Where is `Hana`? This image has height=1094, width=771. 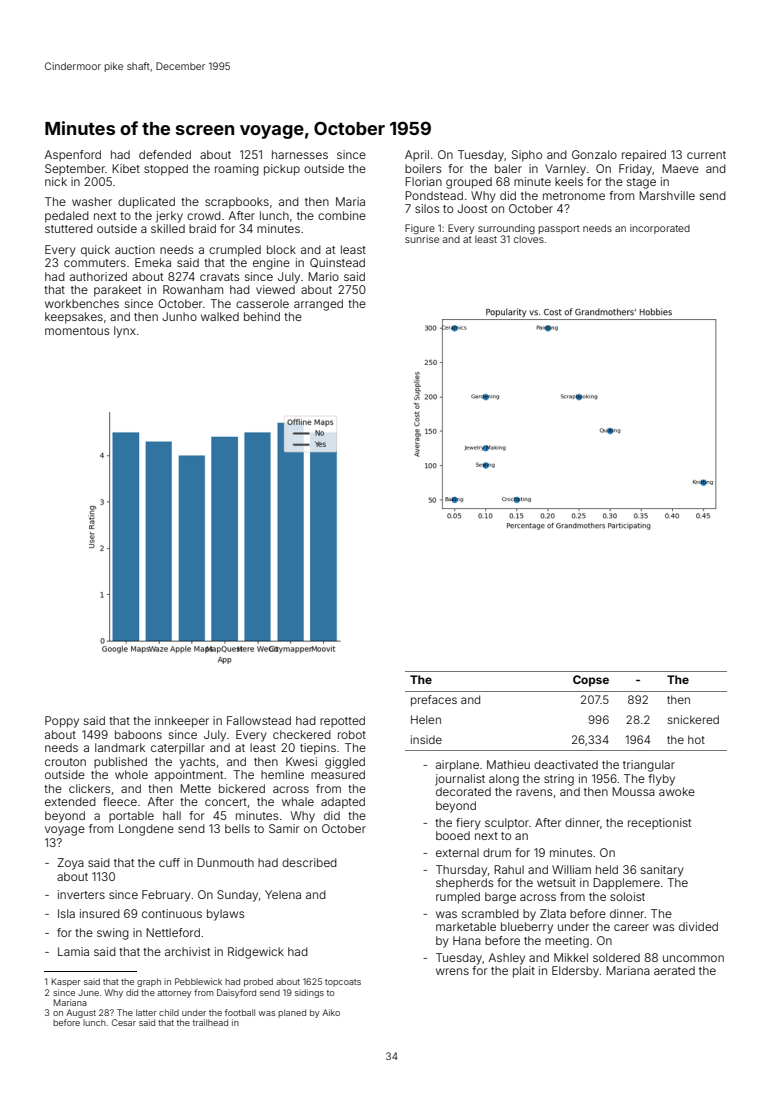
Hana is located at coordinates (467, 940).
